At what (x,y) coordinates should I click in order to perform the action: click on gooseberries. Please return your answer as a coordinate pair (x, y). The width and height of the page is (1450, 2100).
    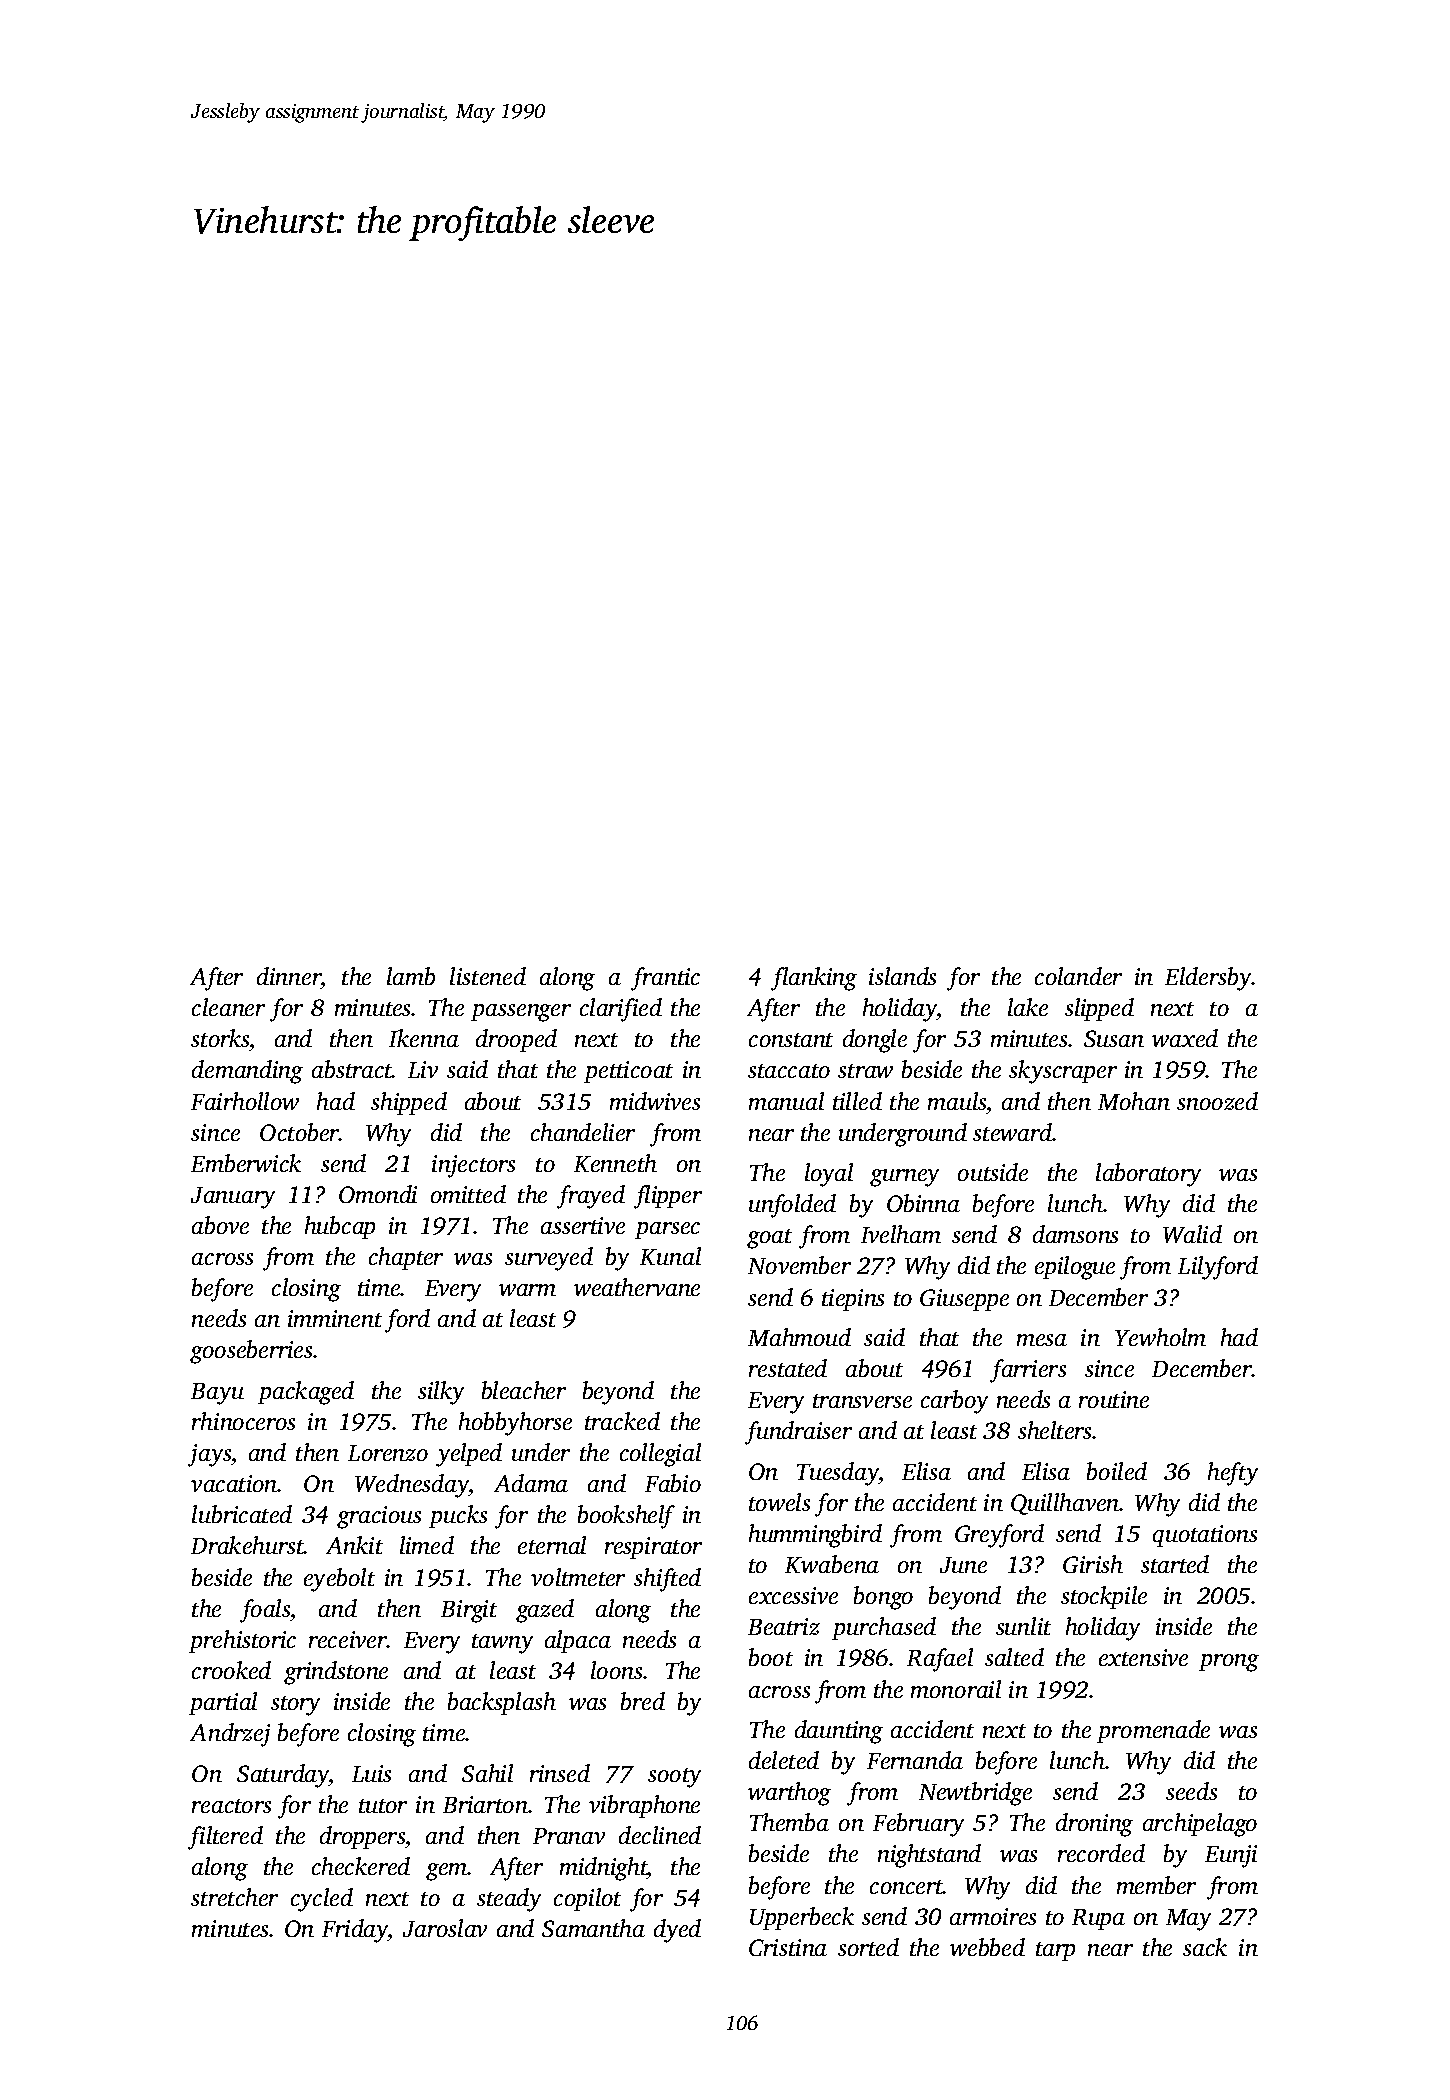
    Looking at the image, I should click on (251, 1352).
